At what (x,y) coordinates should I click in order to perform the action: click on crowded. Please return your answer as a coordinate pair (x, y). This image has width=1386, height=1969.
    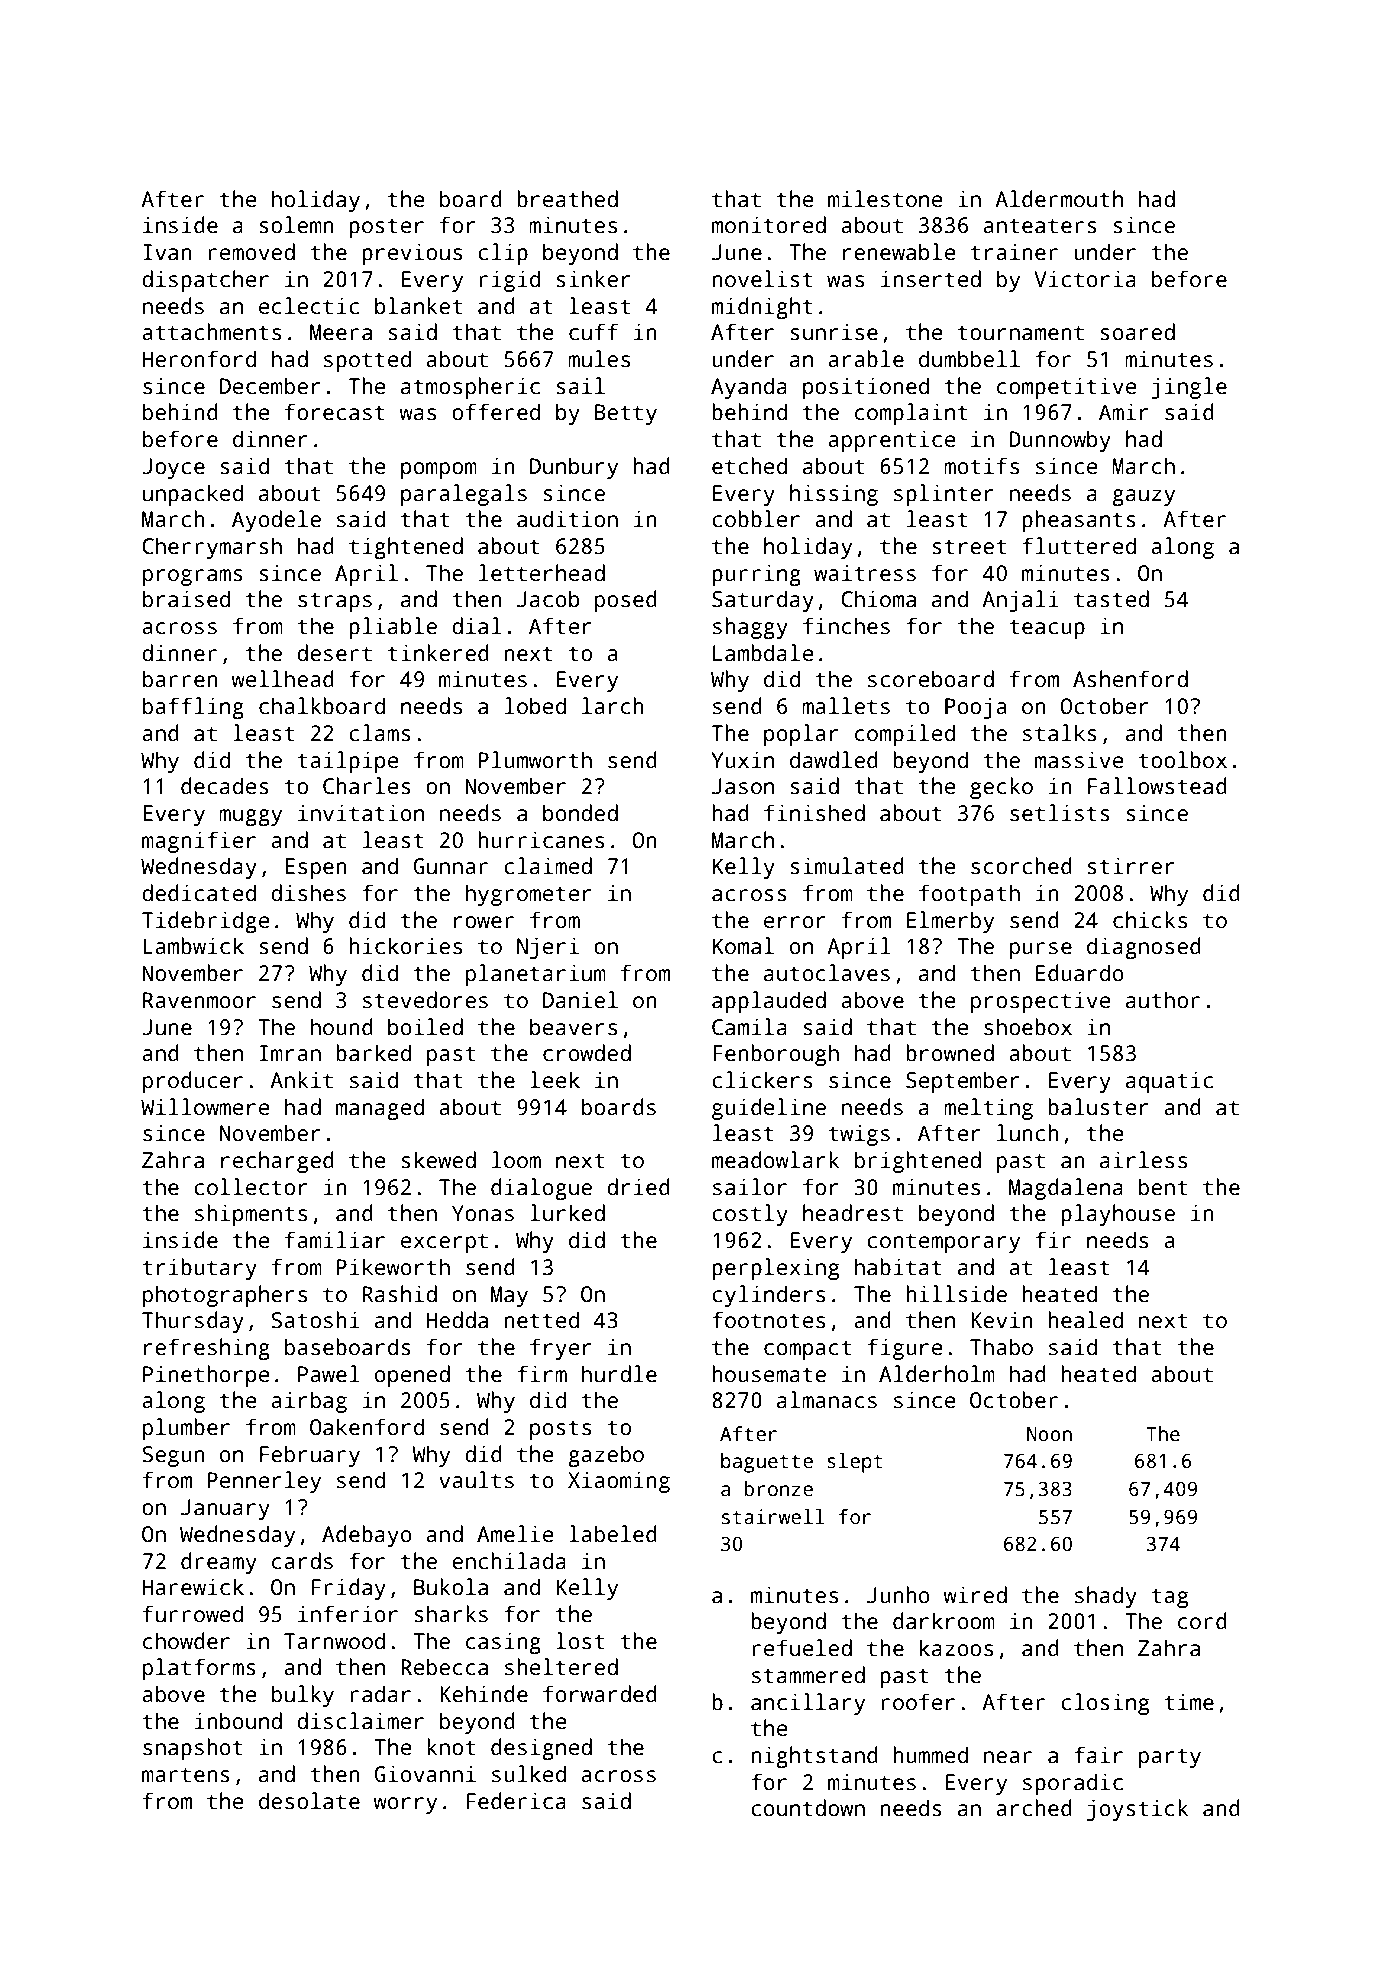
    Looking at the image, I should click on (587, 1053).
